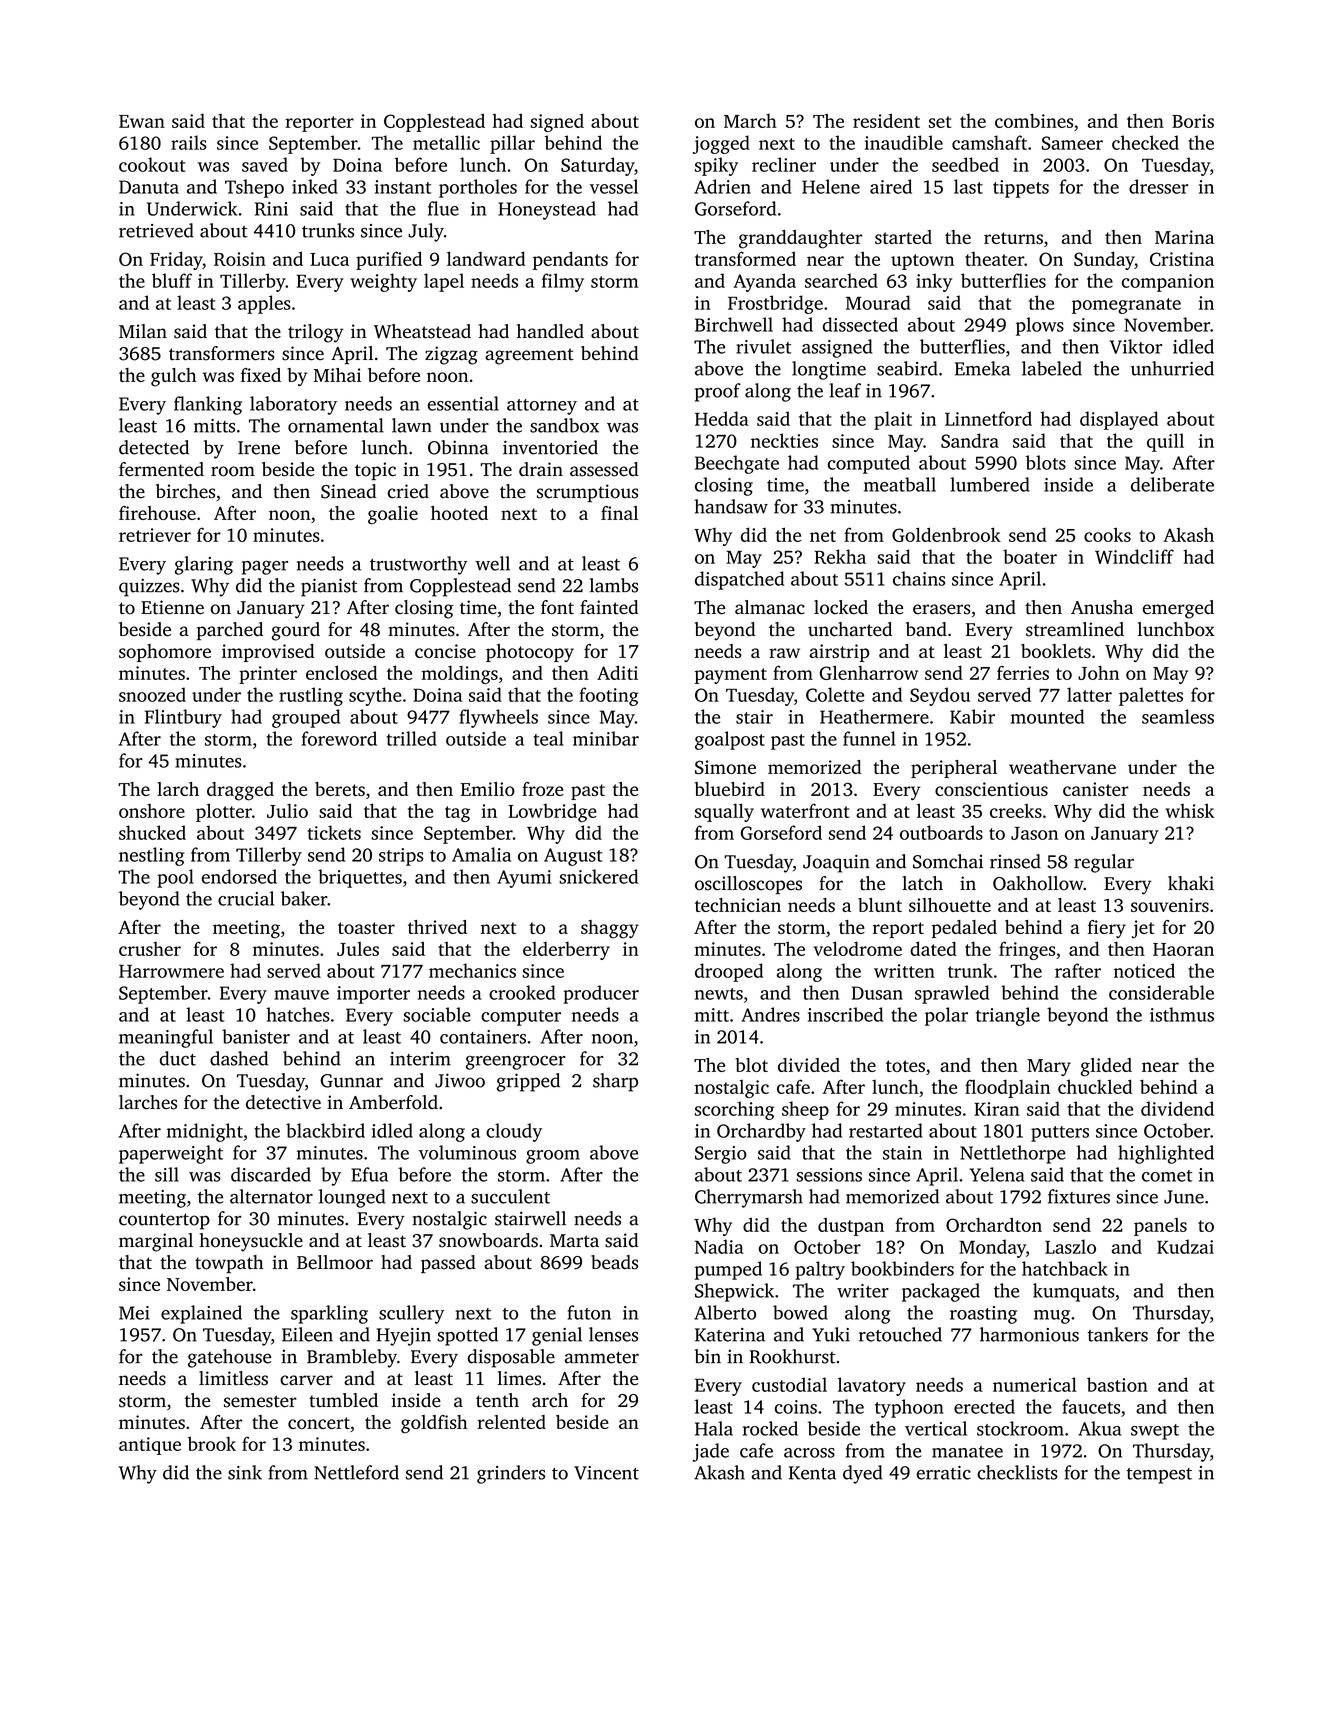 The width and height of the image is (1333, 1724). Describe the element at coordinates (246, 898) in the image. I see `crucial` at that location.
